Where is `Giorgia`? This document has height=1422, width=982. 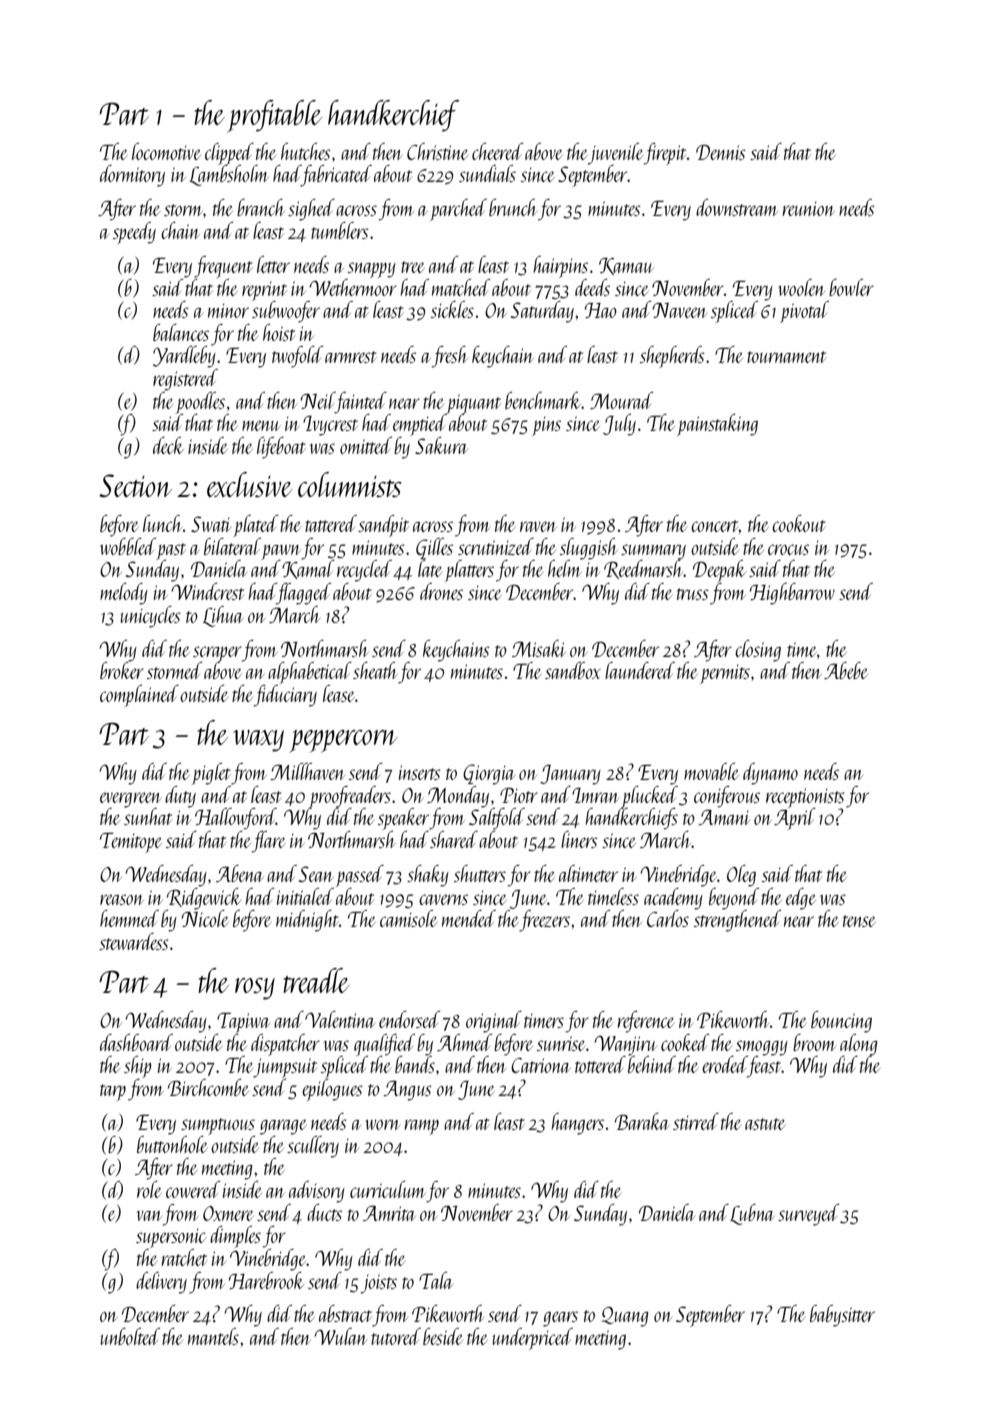 Giorgia is located at coordinates (489, 774).
